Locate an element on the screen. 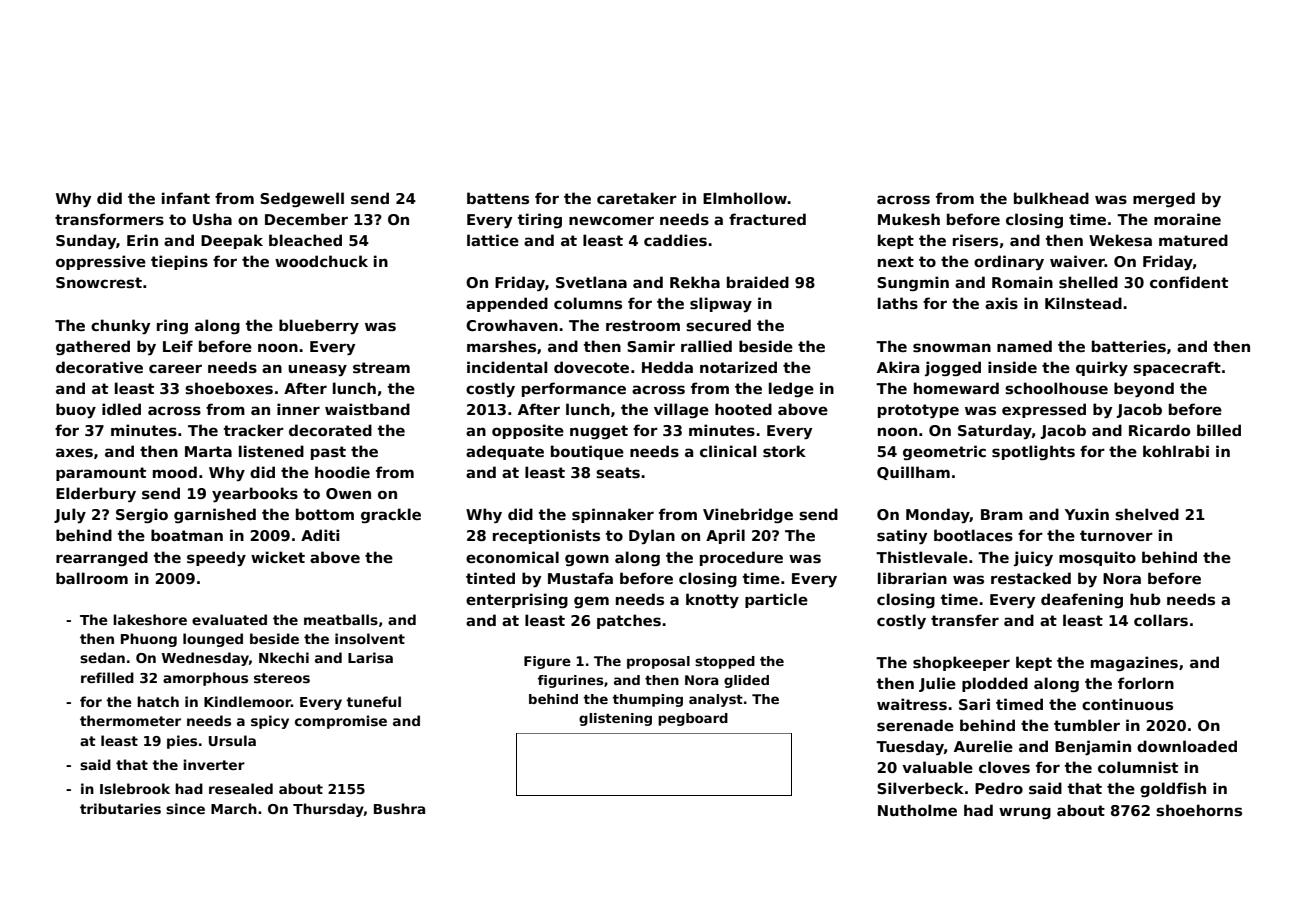 The height and width of the screenshot is (924, 1308). Thursday is located at coordinates (328, 810).
